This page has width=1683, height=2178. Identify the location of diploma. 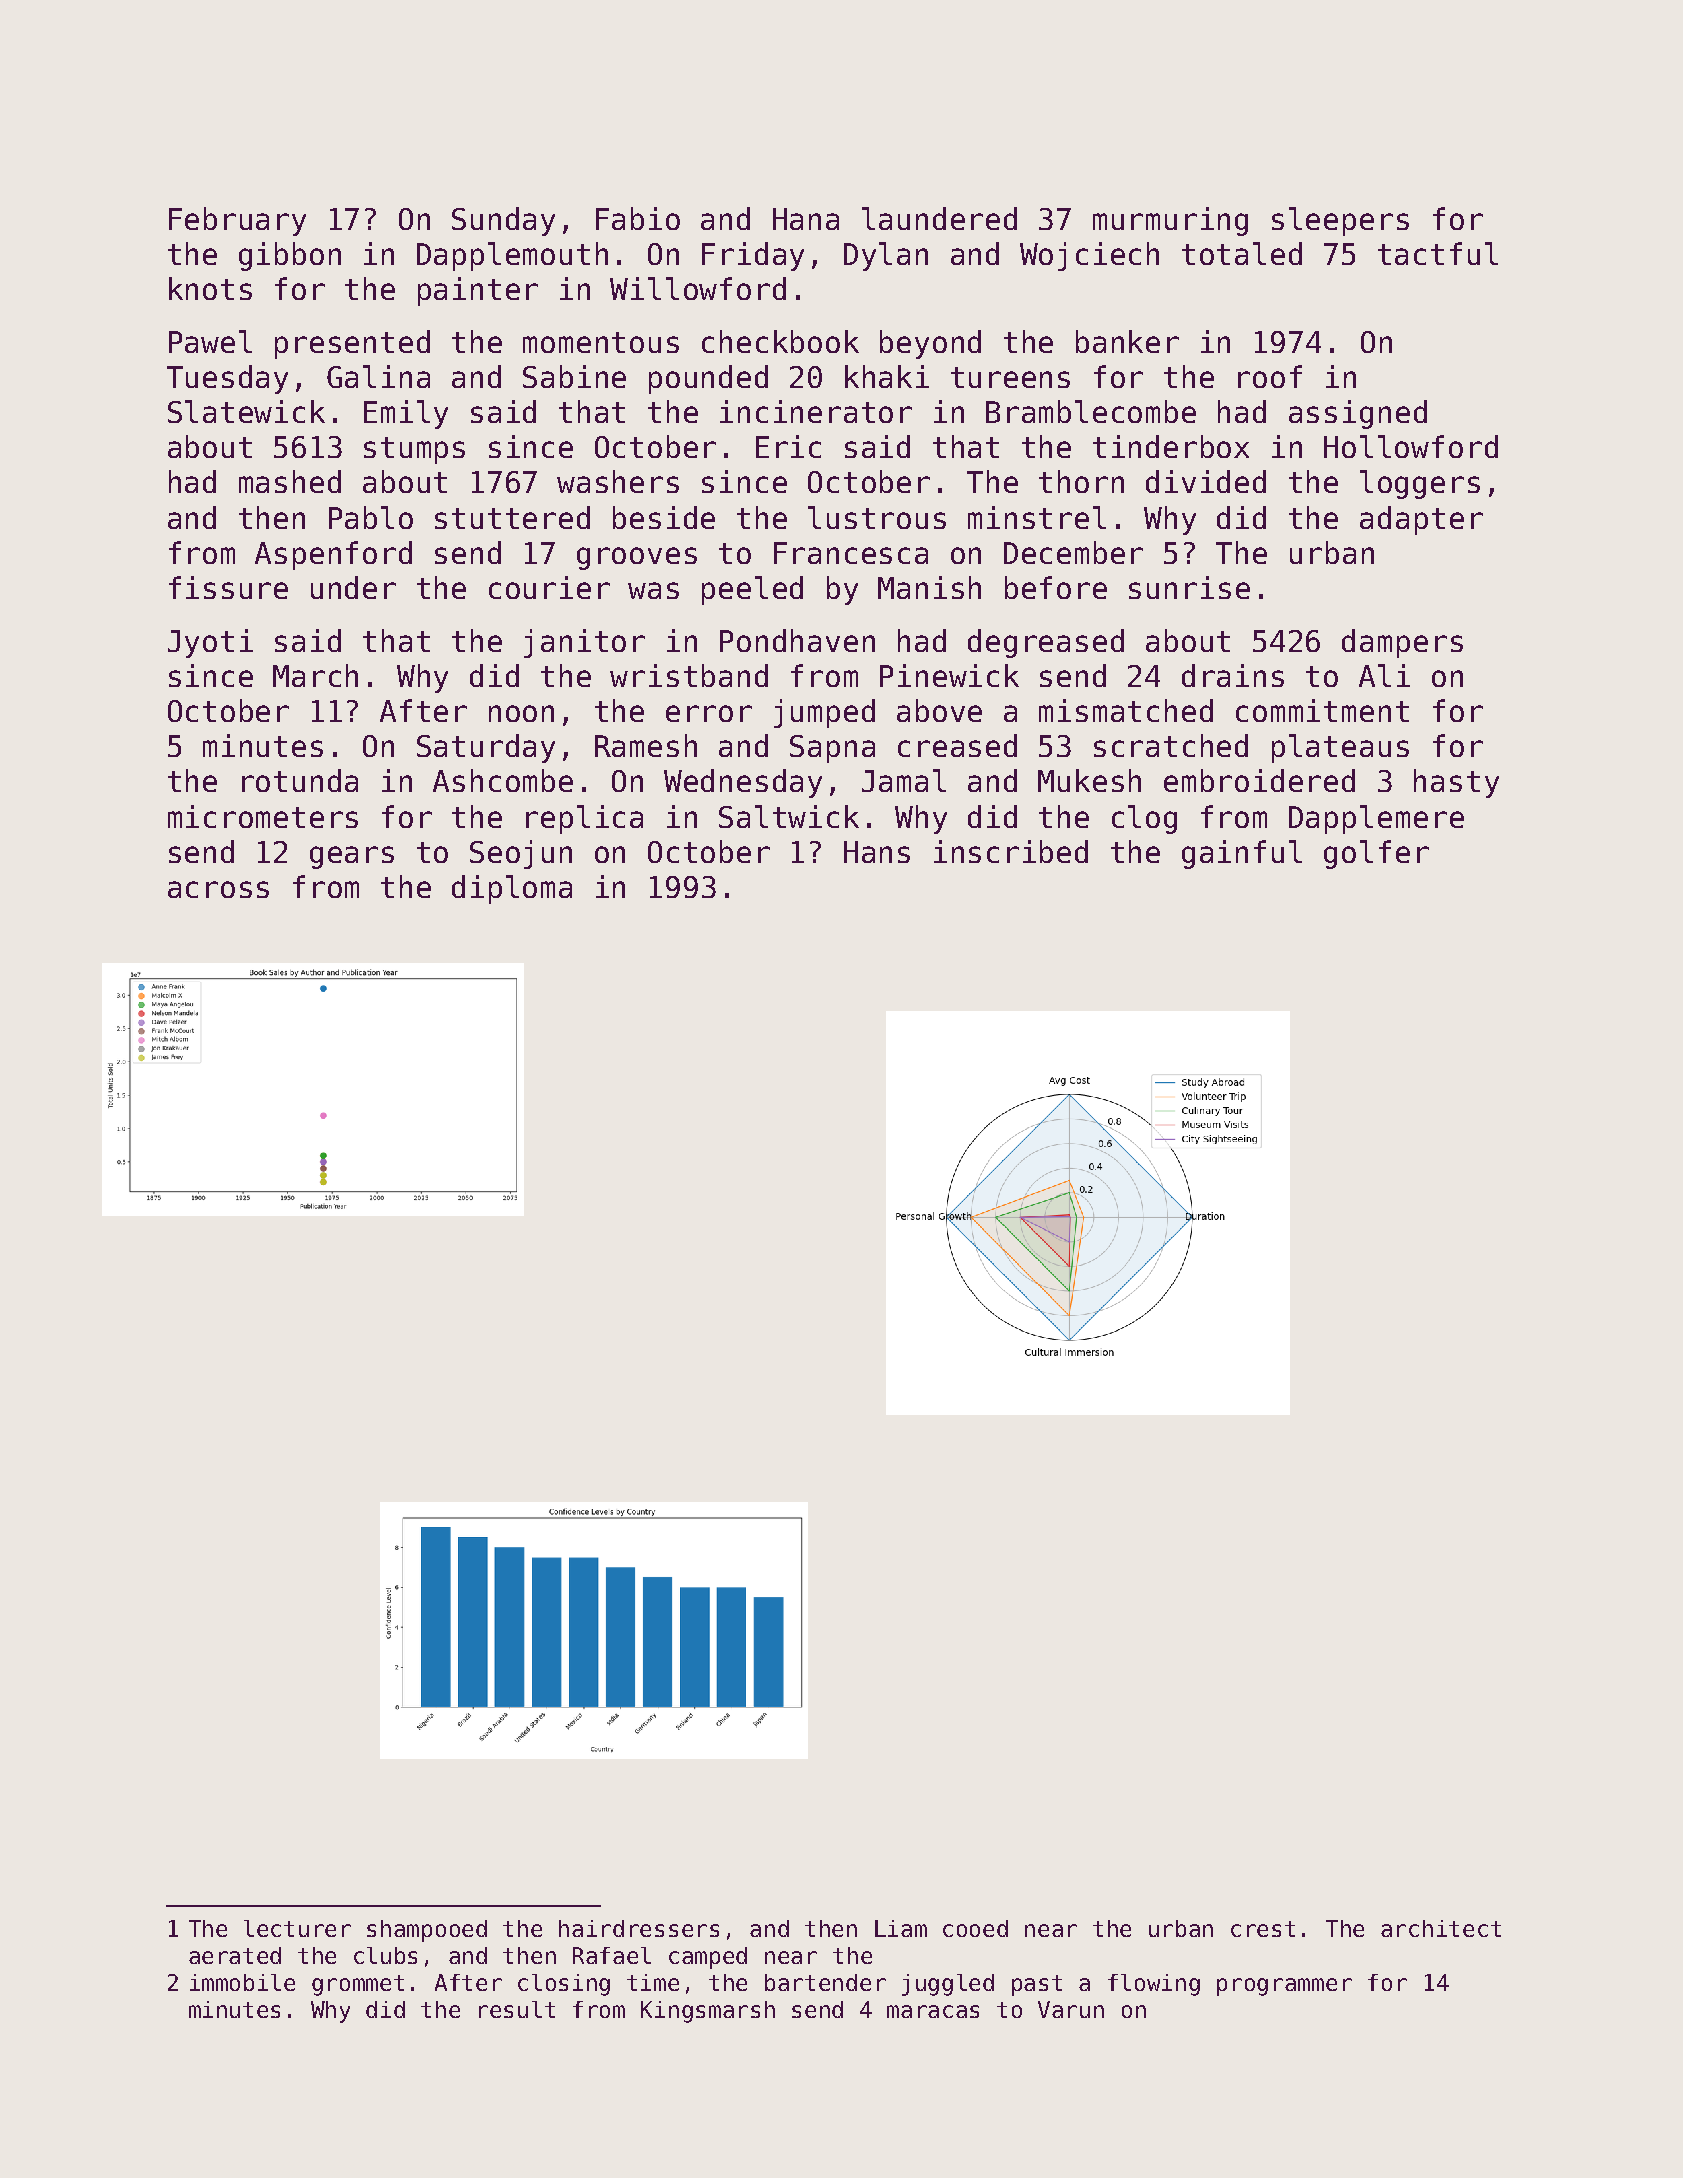
(512, 889).
